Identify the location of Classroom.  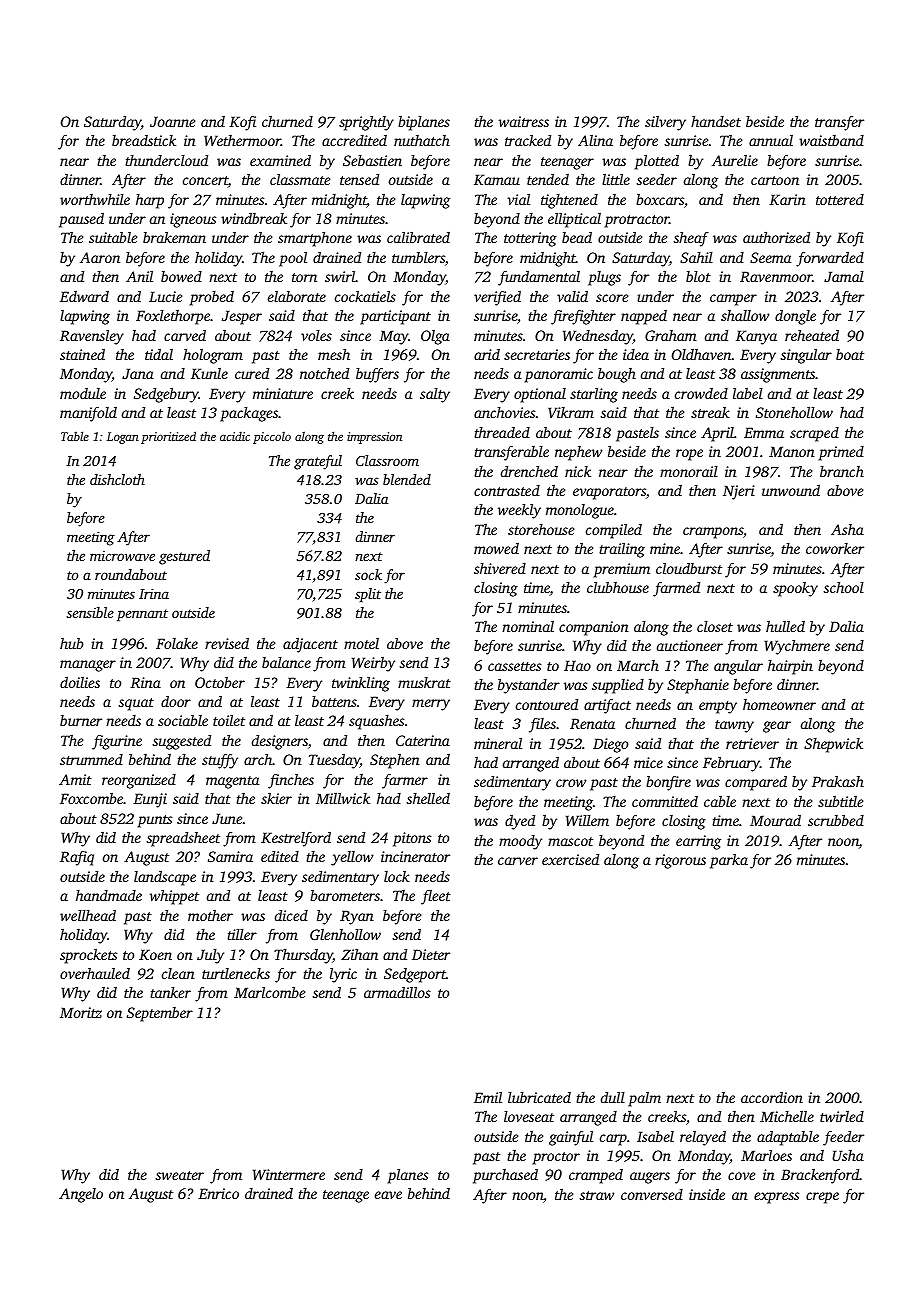
(387, 460).
